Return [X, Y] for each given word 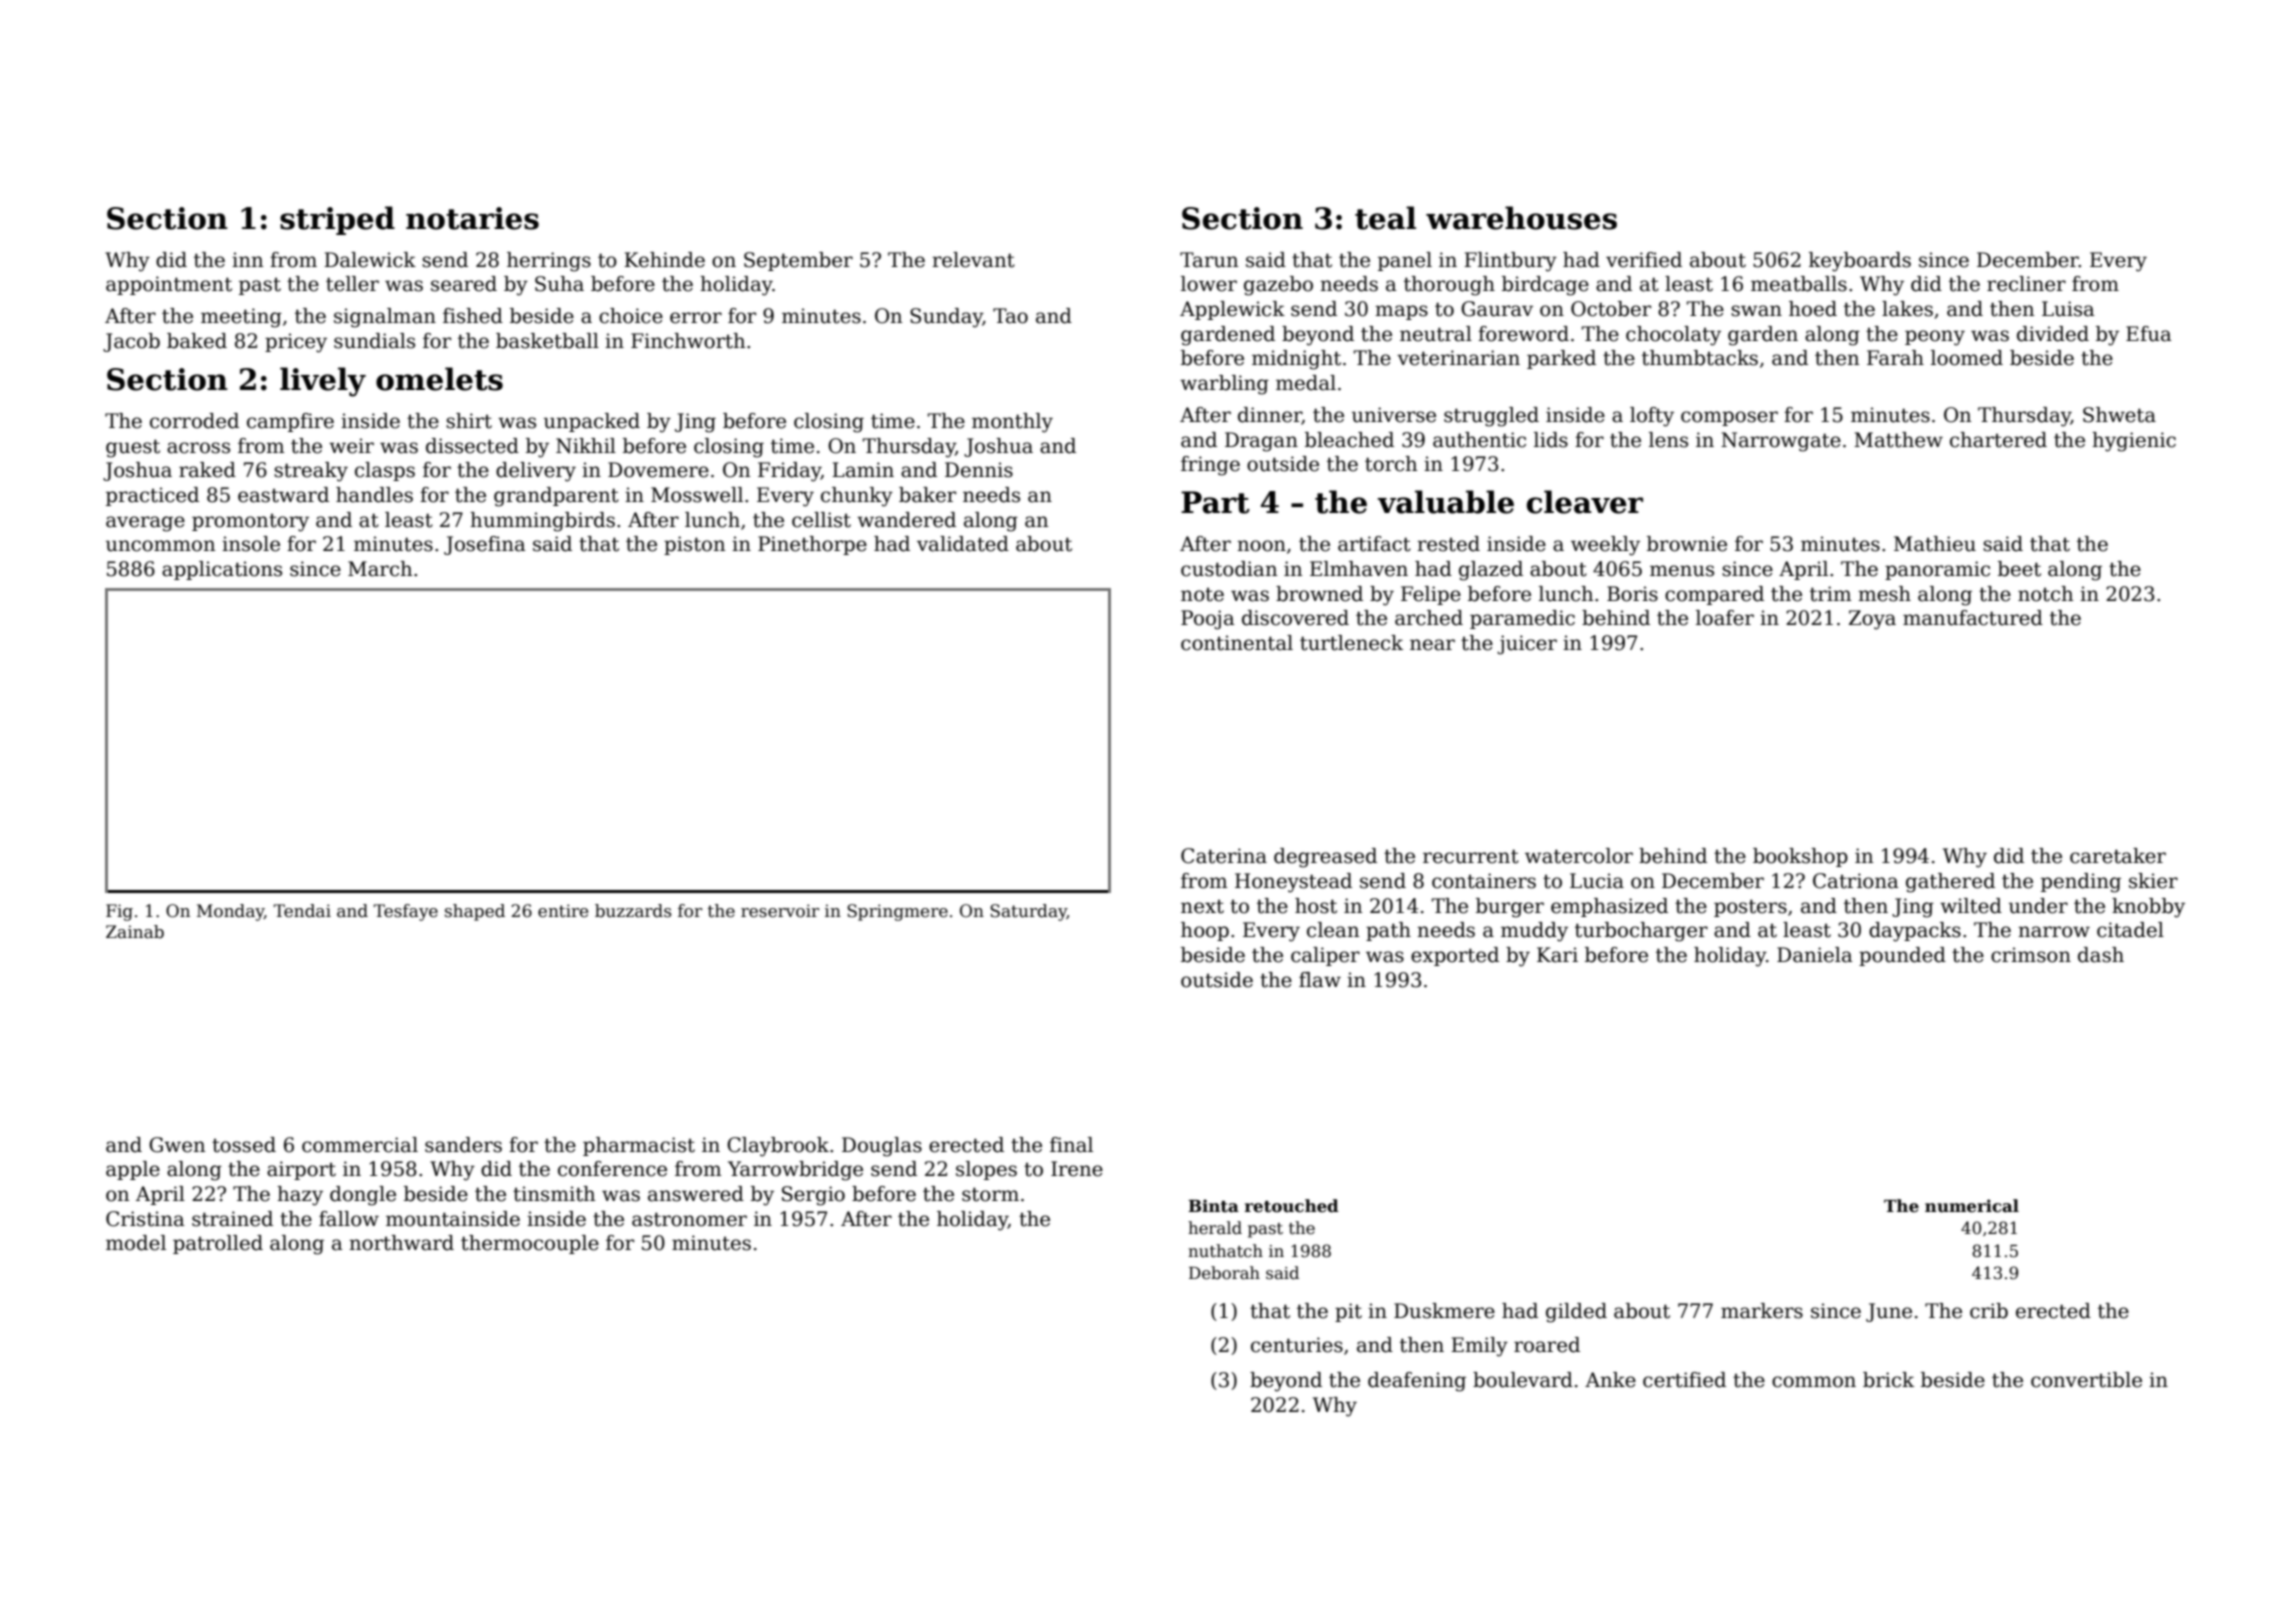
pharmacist [639, 1146]
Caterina [1224, 856]
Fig [119, 912]
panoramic [1937, 570]
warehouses [1521, 218]
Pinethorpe [812, 545]
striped [337, 220]
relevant [973, 260]
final [1071, 1145]
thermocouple [530, 1244]
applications [222, 570]
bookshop [1800, 857]
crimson [2031, 955]
